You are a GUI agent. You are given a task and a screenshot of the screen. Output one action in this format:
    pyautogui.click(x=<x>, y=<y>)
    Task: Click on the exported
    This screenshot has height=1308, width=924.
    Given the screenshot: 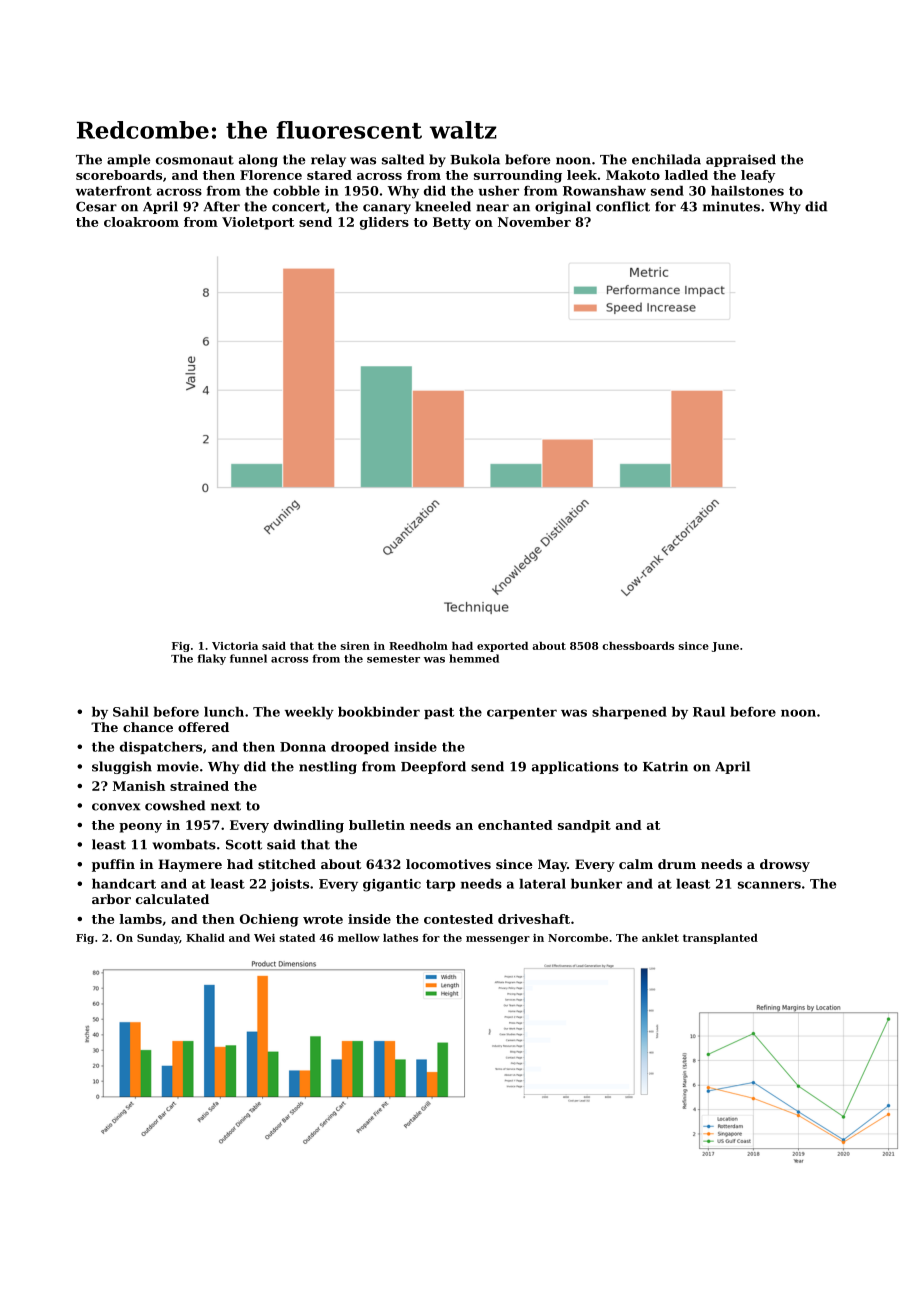 What is the action you would take?
    pyautogui.click(x=502, y=647)
